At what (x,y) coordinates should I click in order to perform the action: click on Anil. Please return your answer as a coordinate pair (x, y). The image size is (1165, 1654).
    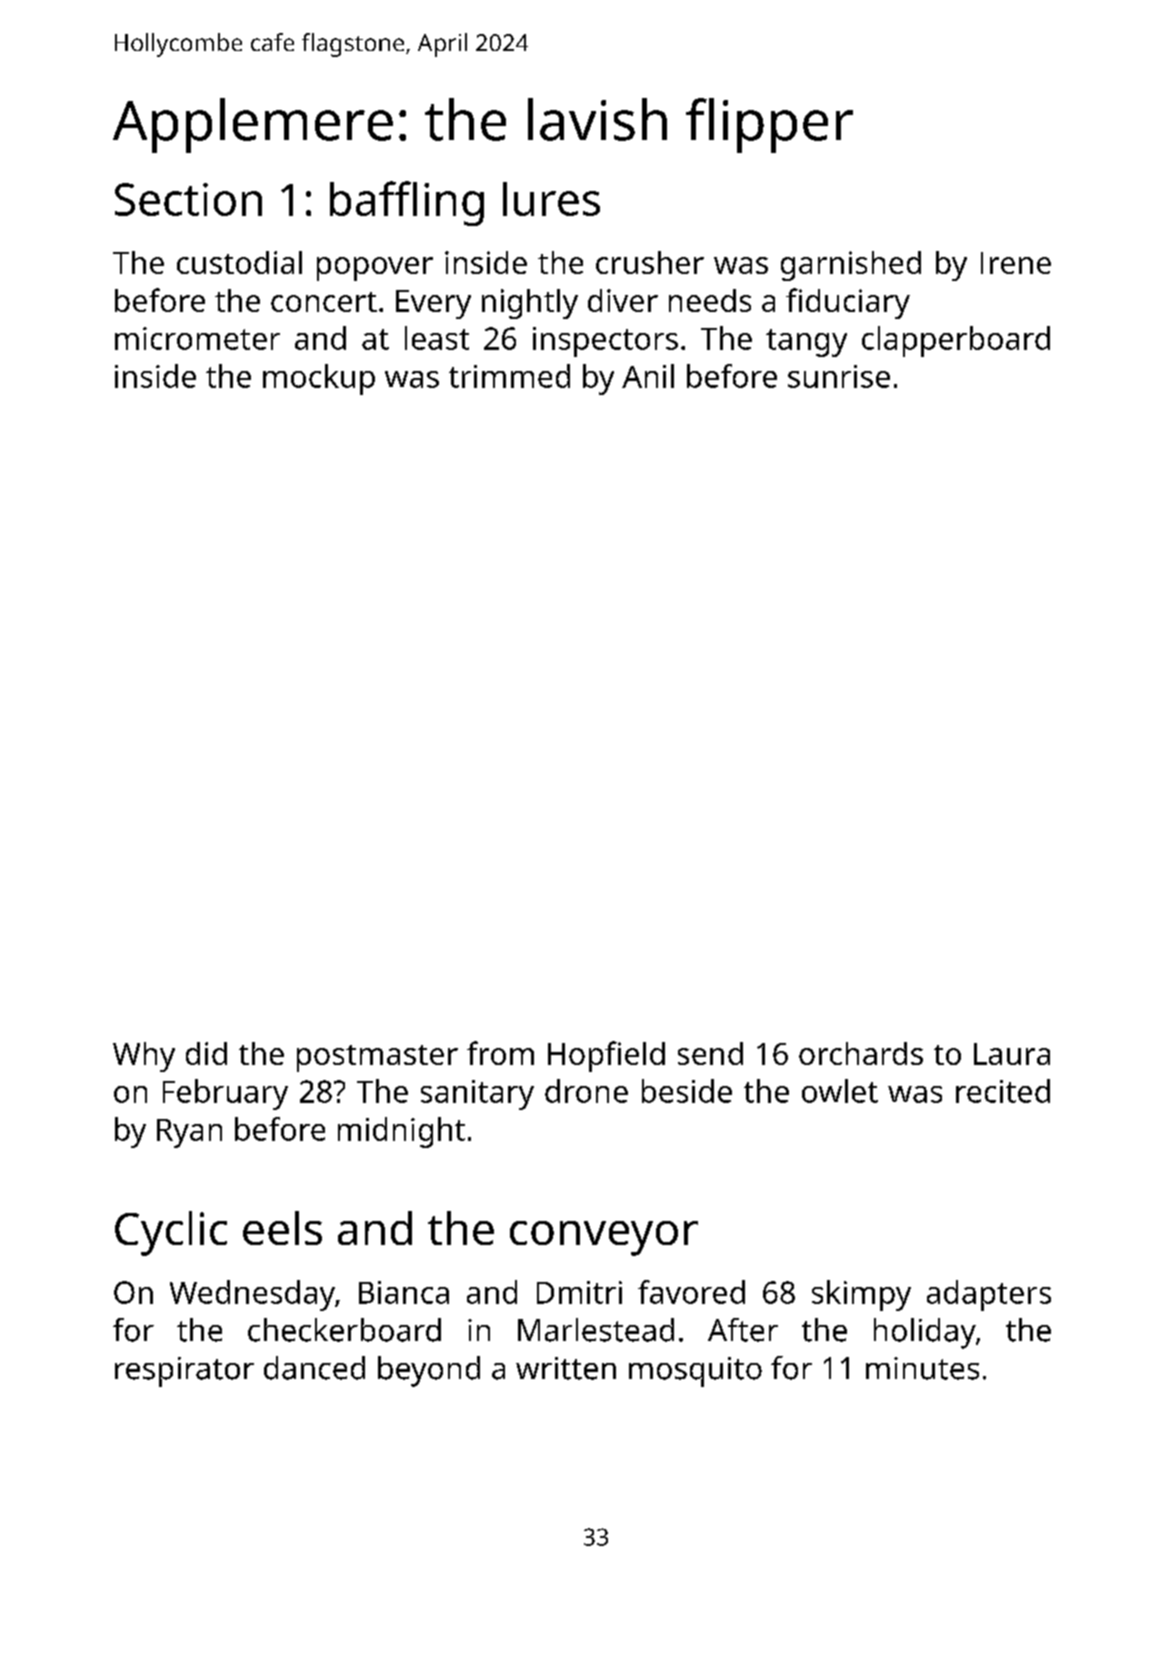
    Looking at the image, I should click on (648, 376).
